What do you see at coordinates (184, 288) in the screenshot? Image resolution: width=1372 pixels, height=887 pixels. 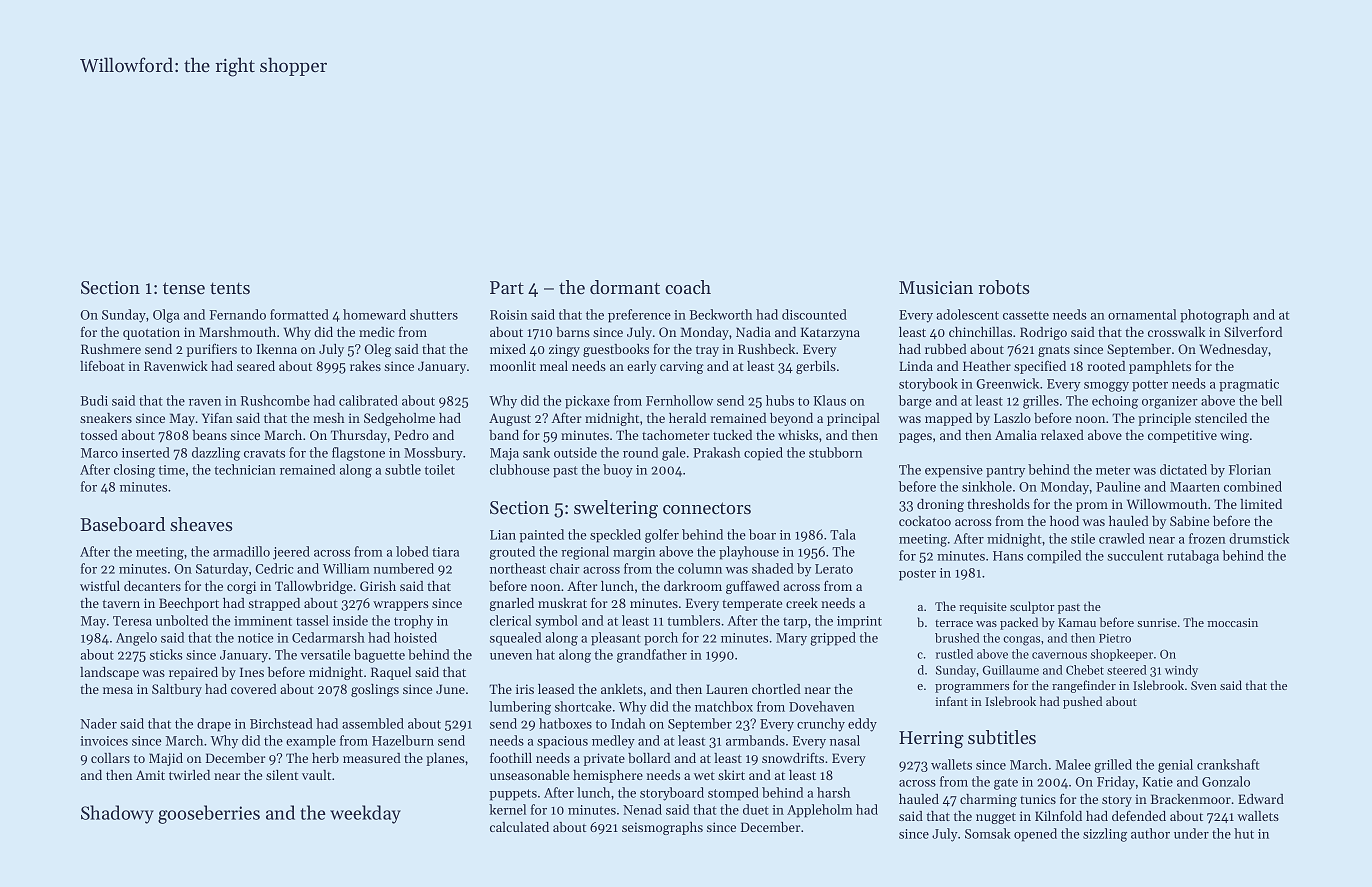 I see `tense` at bounding box center [184, 288].
